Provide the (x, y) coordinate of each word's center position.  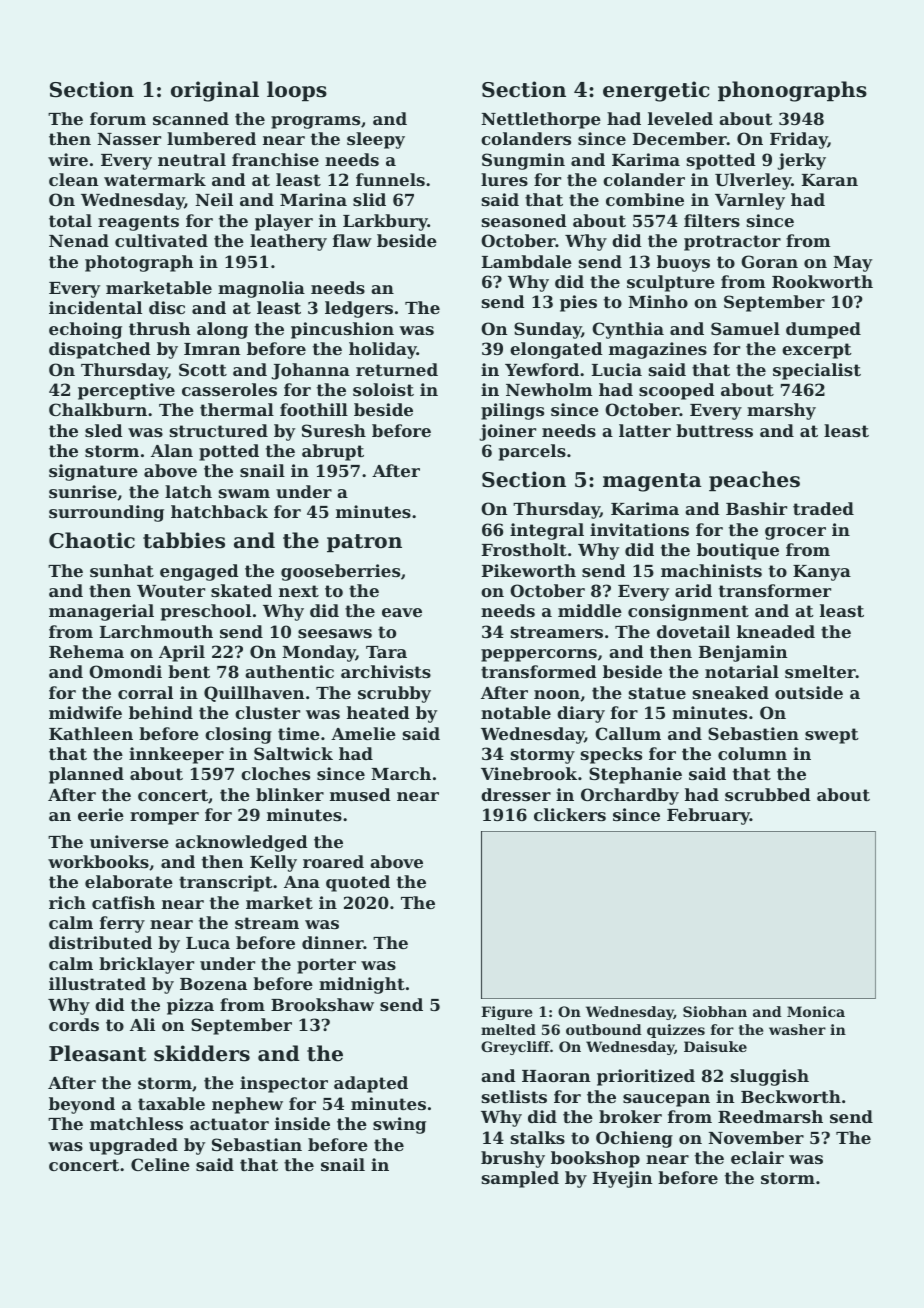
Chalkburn (98, 409)
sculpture (671, 283)
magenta (652, 482)
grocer (795, 533)
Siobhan (715, 1011)
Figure (506, 1013)
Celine (160, 1164)
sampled (520, 1179)
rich (67, 902)
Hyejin (623, 1179)
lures (504, 179)
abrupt (333, 452)
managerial (101, 612)
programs (315, 122)
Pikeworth (529, 570)
